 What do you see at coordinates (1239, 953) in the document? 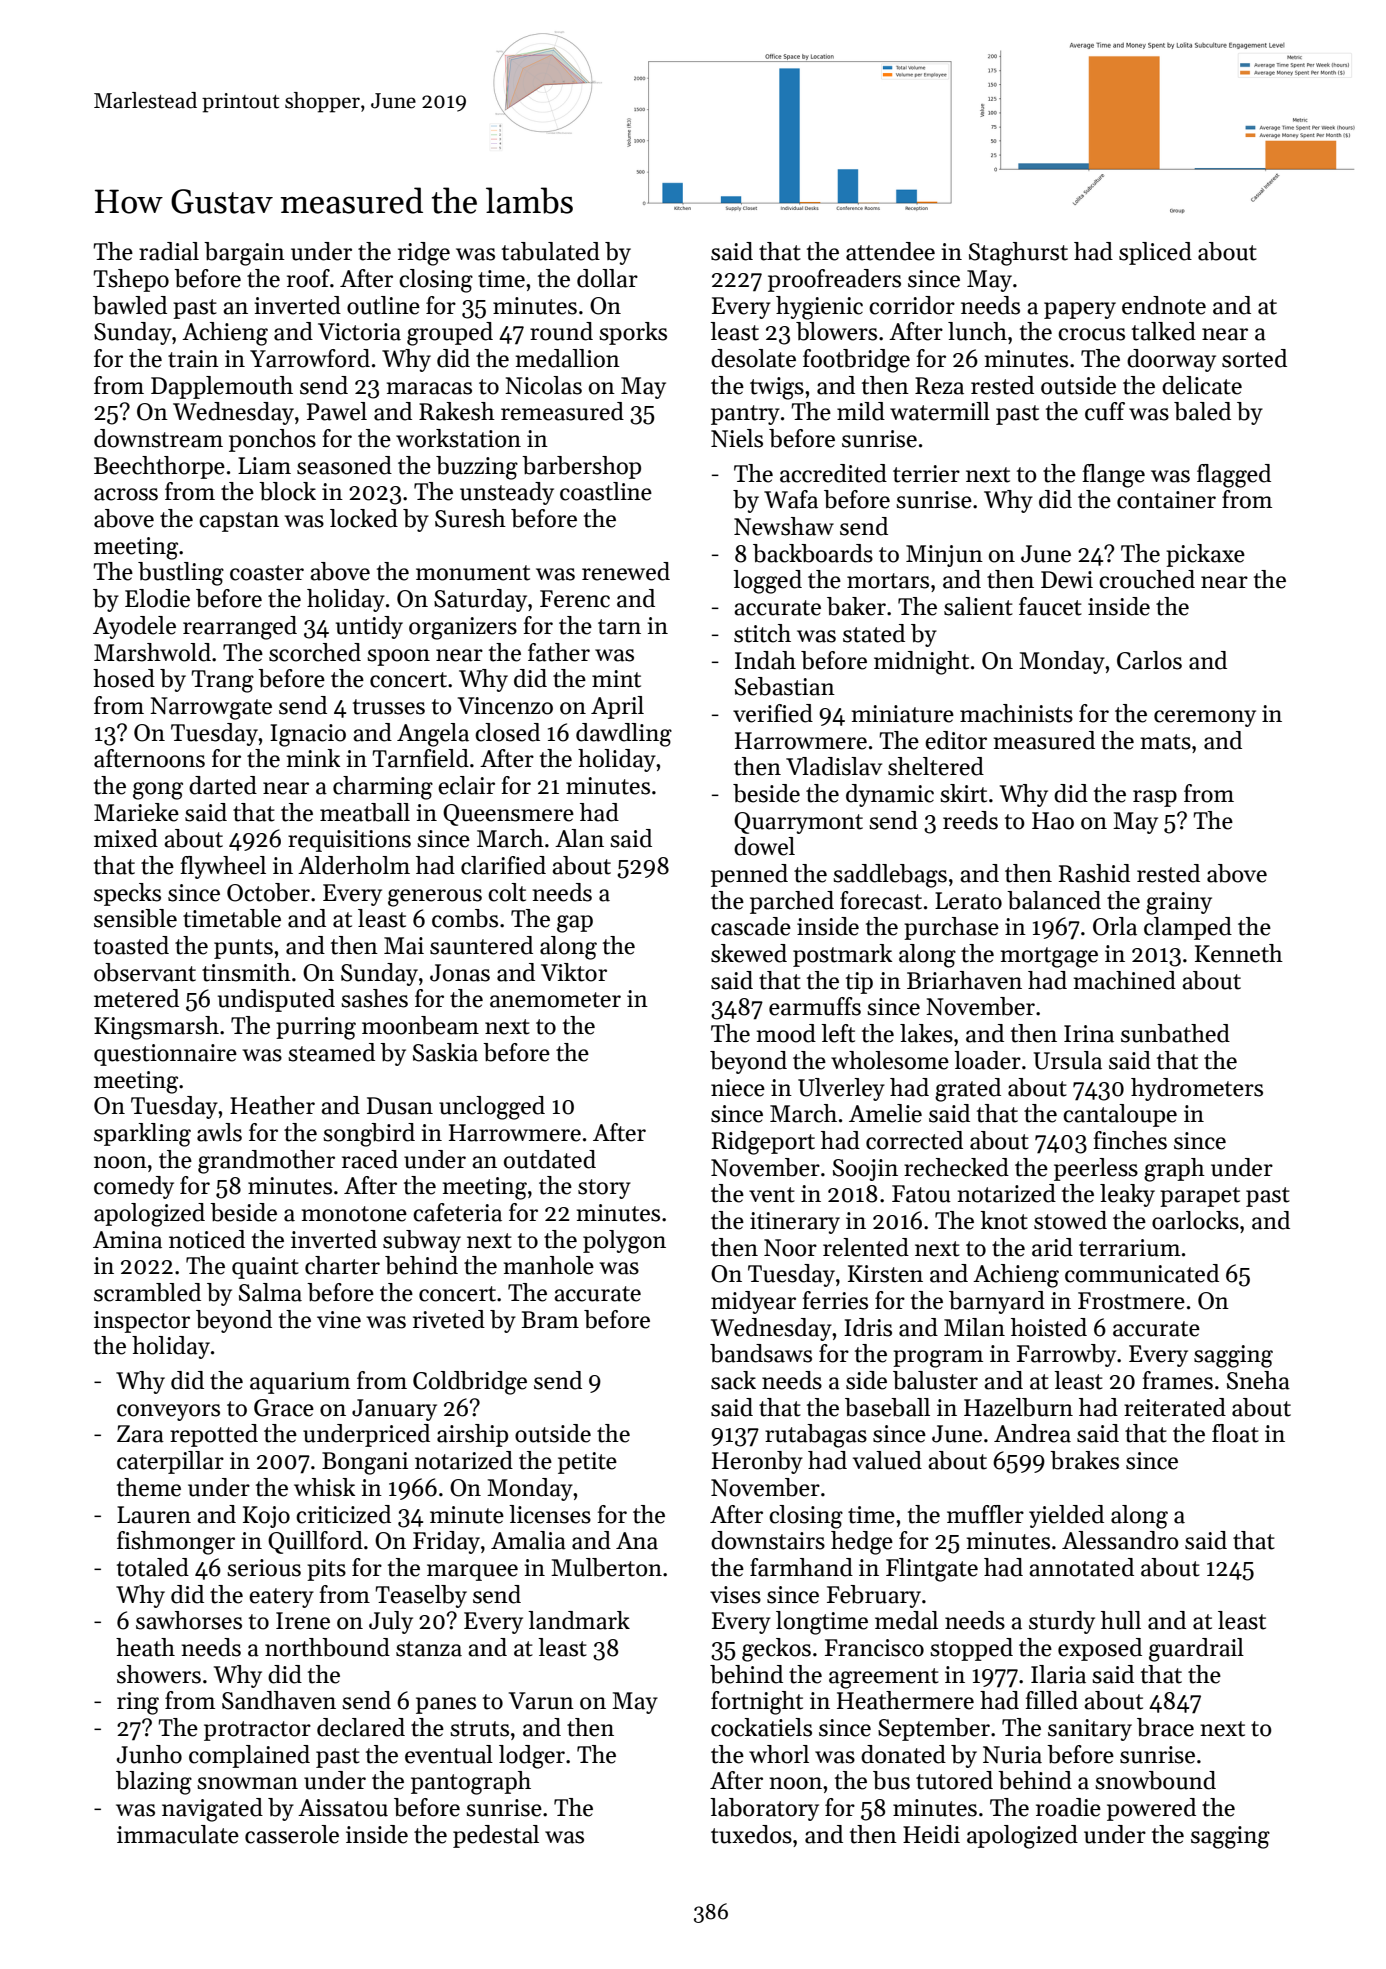
I see `Kenneth` at bounding box center [1239, 953].
